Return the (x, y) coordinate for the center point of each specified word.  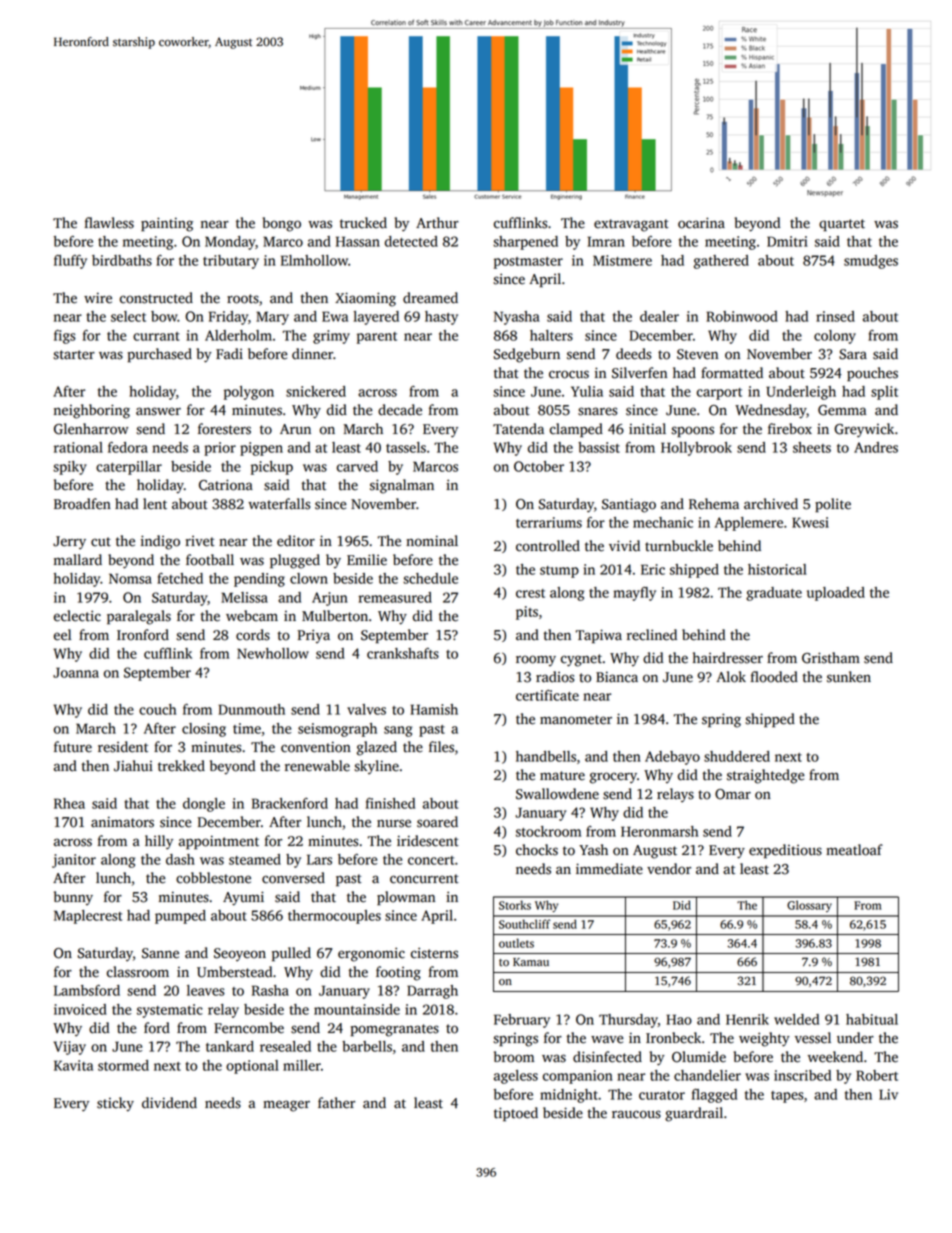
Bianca (617, 677)
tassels (406, 447)
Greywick (864, 430)
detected (411, 241)
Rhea (69, 803)
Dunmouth (251, 709)
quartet (842, 225)
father (336, 1103)
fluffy (70, 262)
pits (527, 613)
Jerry (69, 542)
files (441, 747)
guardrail (694, 1114)
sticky (115, 1104)
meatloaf (854, 850)
